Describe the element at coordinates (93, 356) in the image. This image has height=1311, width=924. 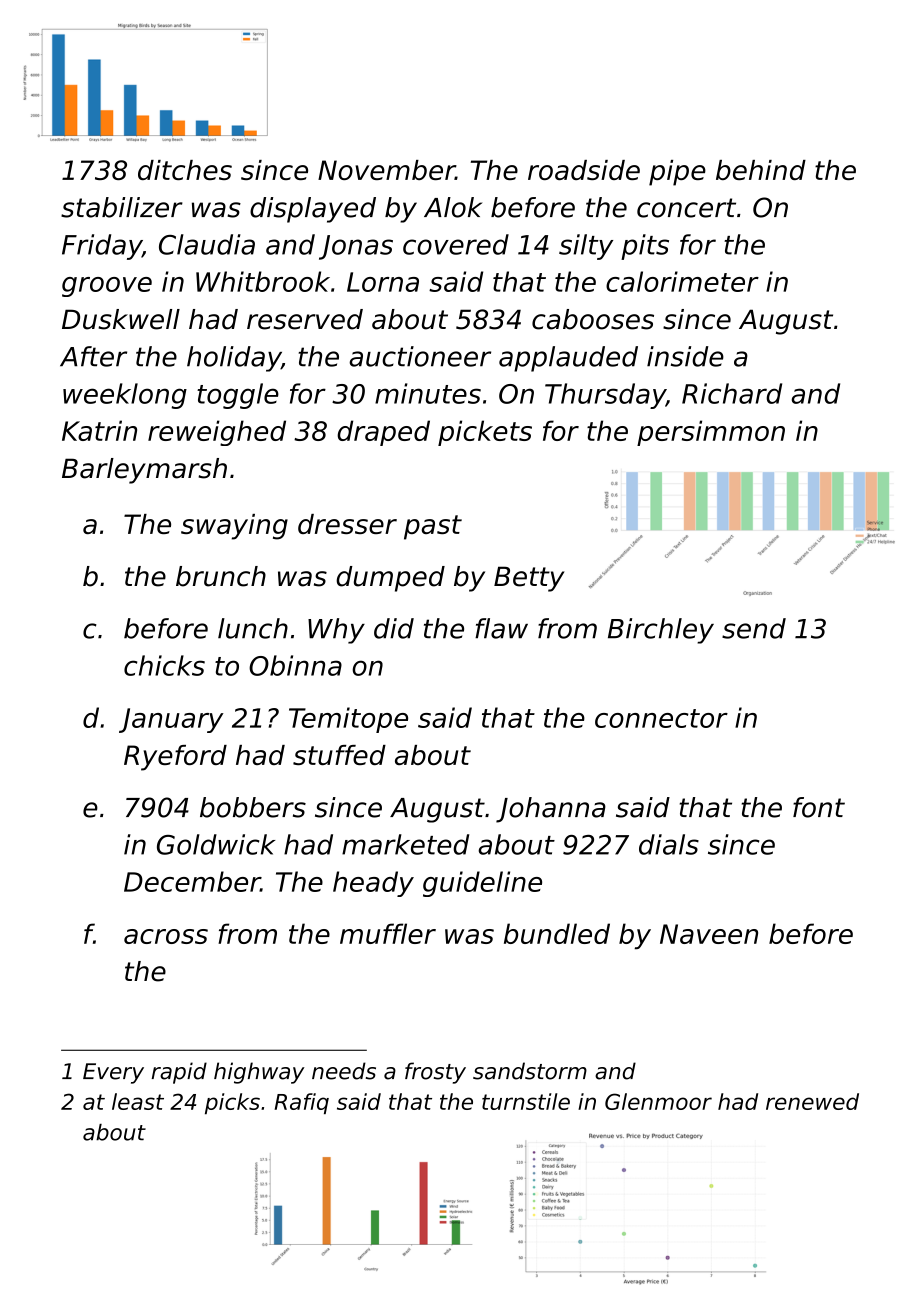
I see `After` at that location.
